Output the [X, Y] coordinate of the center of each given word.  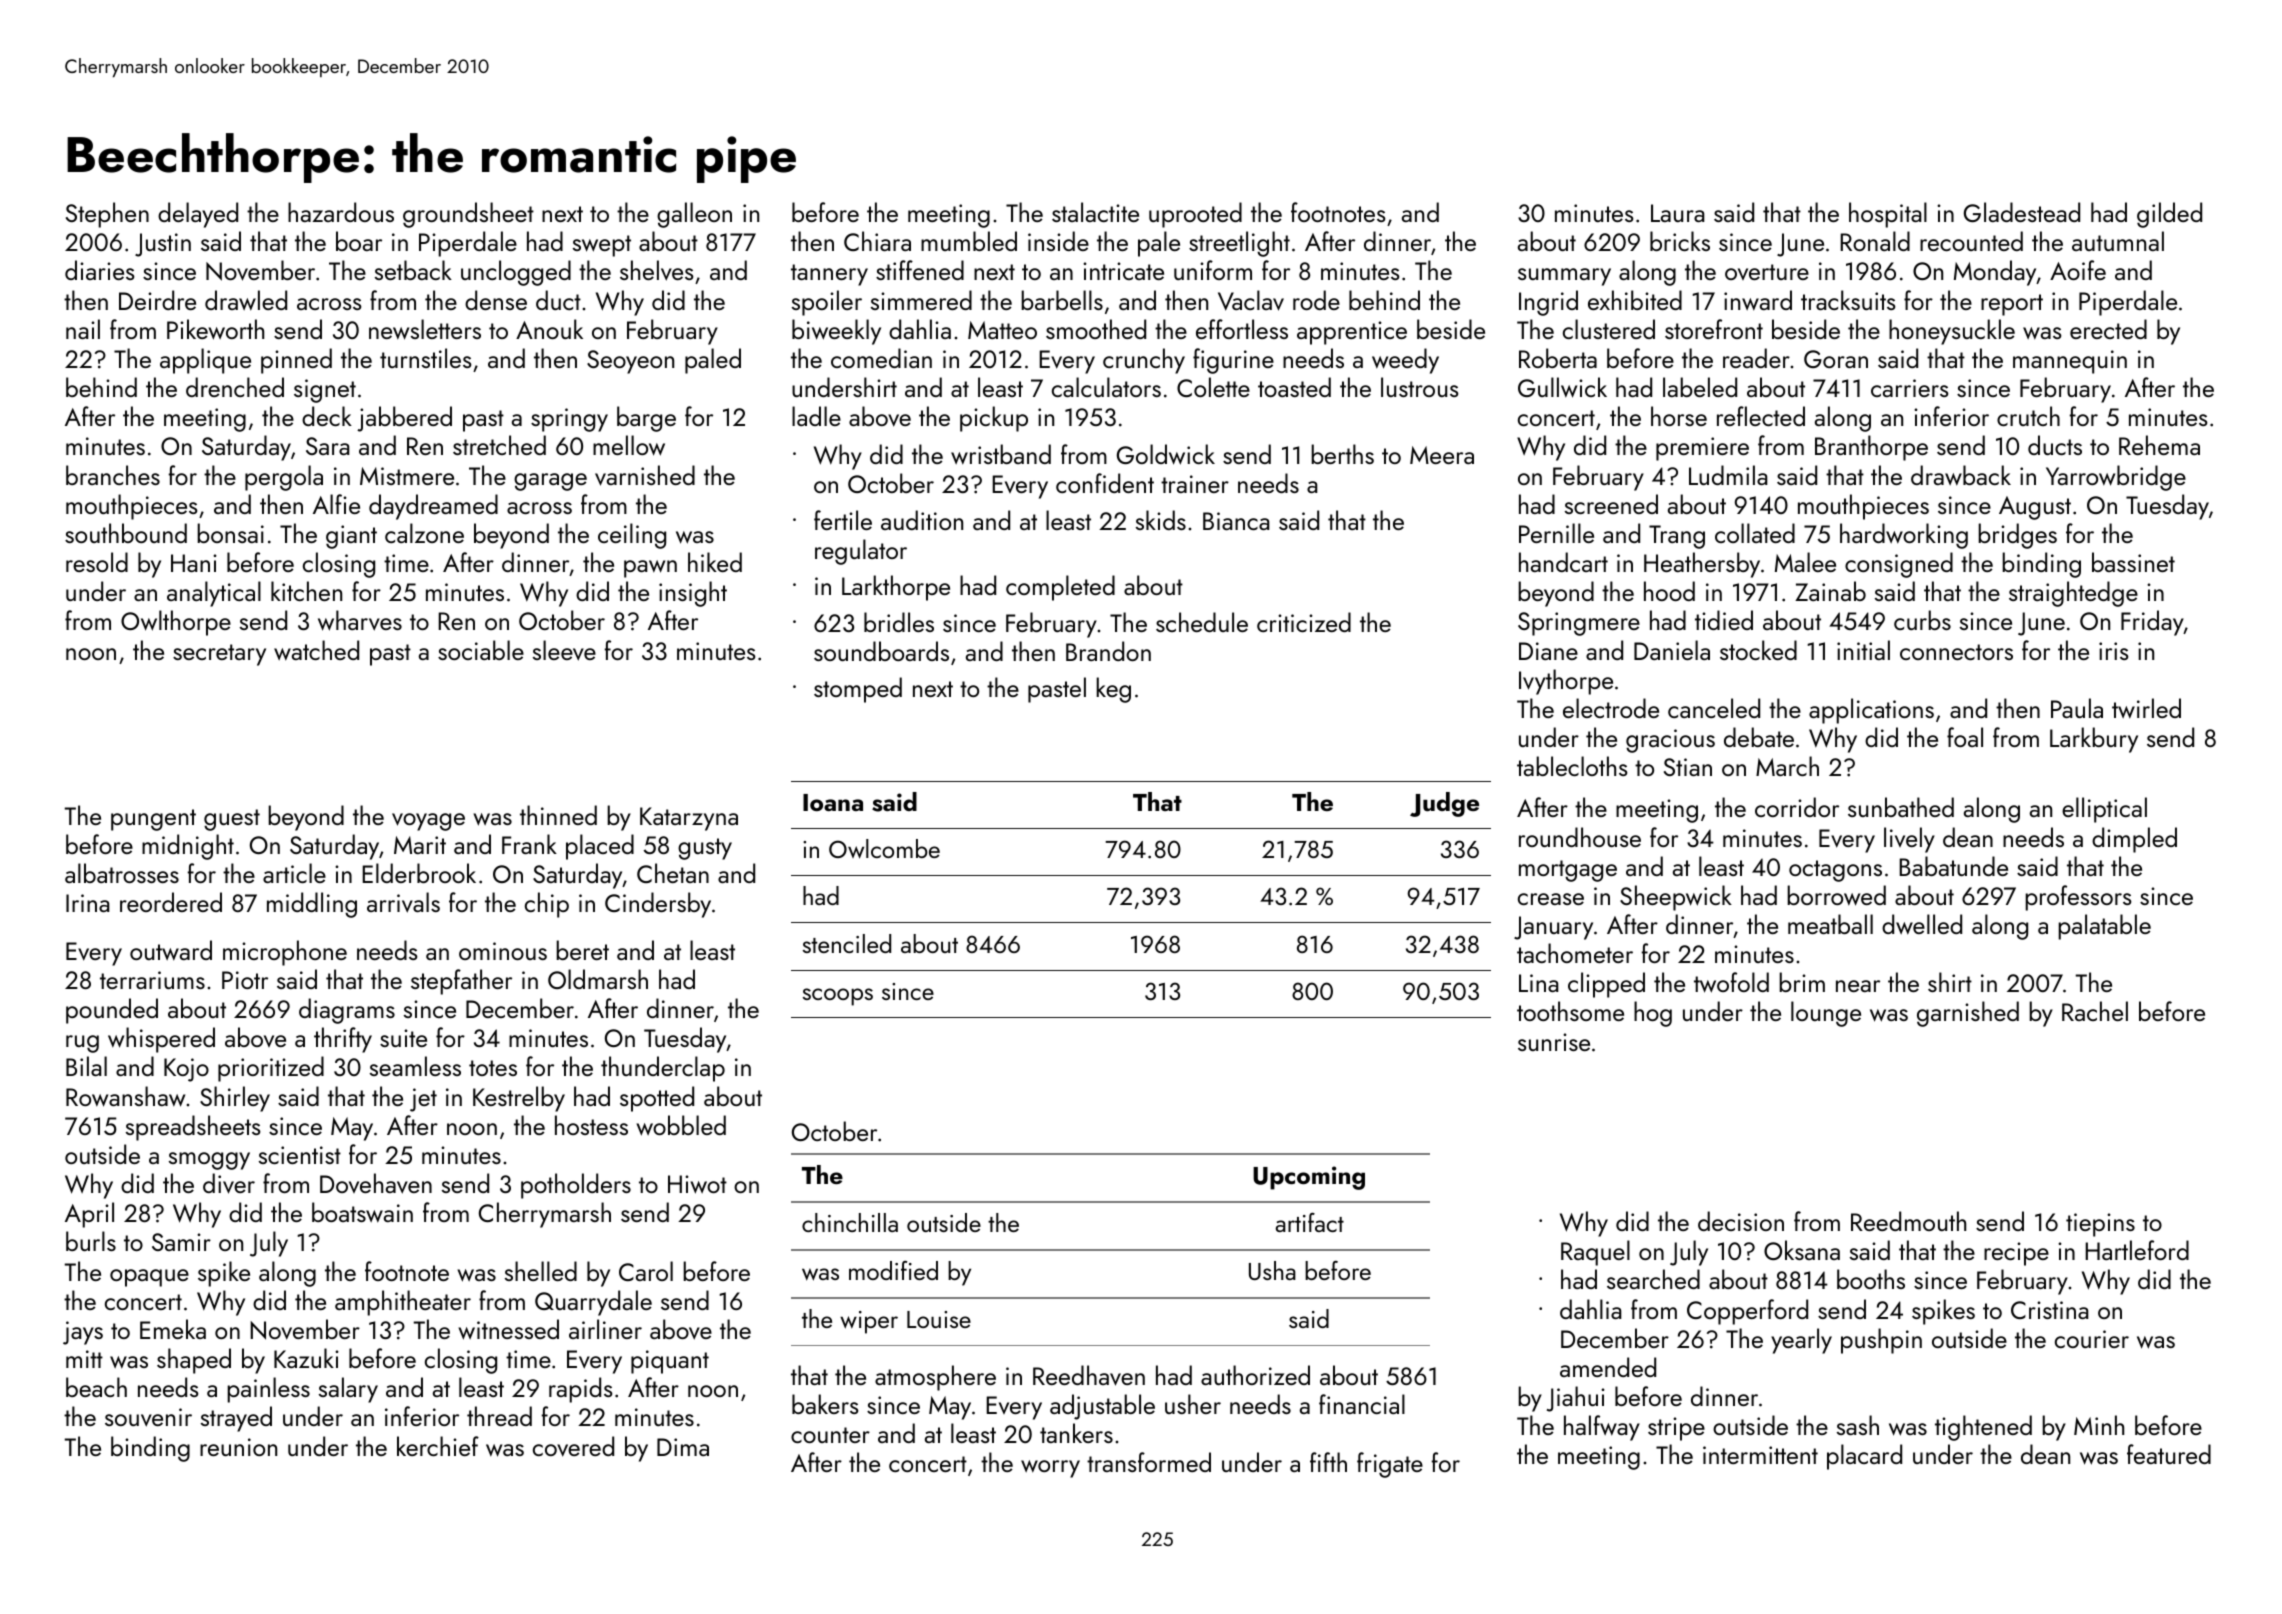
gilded [2169, 215]
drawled [246, 300]
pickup [994, 419]
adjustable [1102, 1407]
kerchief [438, 1446]
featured [2169, 1454]
